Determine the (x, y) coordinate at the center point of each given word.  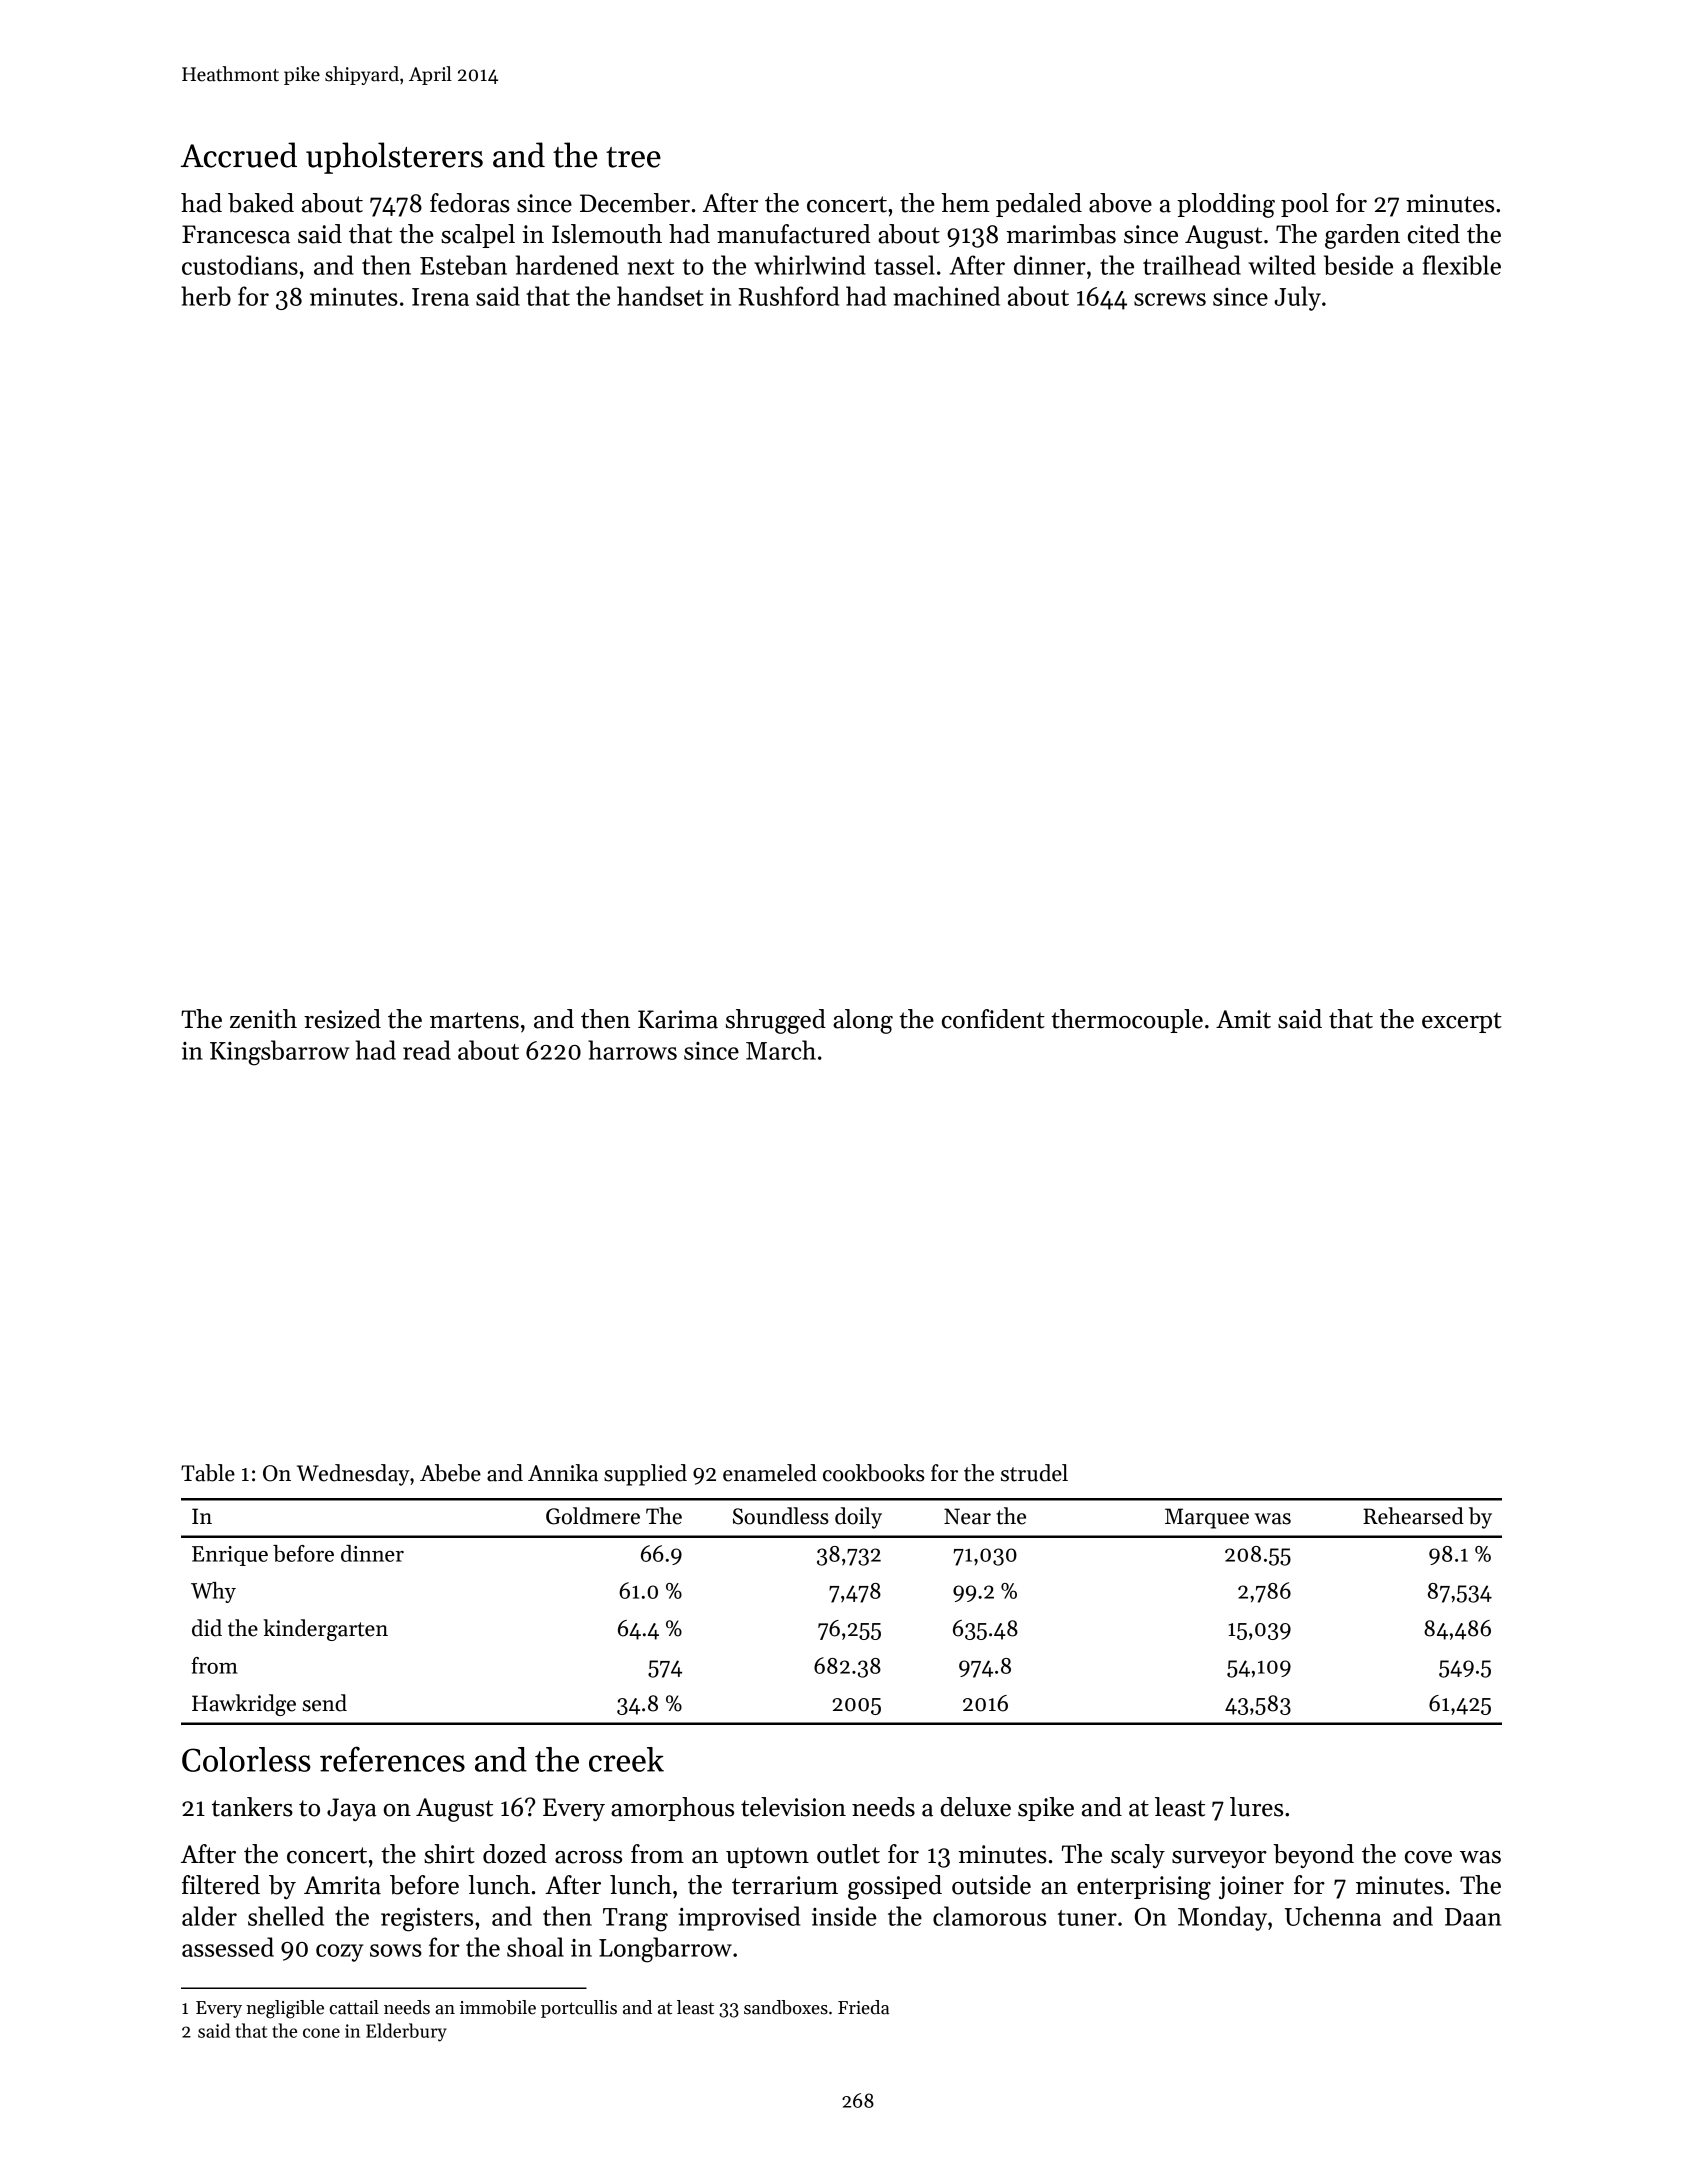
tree (633, 157)
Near (967, 1516)
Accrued (239, 155)
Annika (563, 1473)
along (863, 1021)
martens (474, 1020)
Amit (1243, 1019)
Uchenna (1333, 1916)
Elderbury (406, 2032)
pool (1305, 205)
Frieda (863, 2007)
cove (1428, 1857)
